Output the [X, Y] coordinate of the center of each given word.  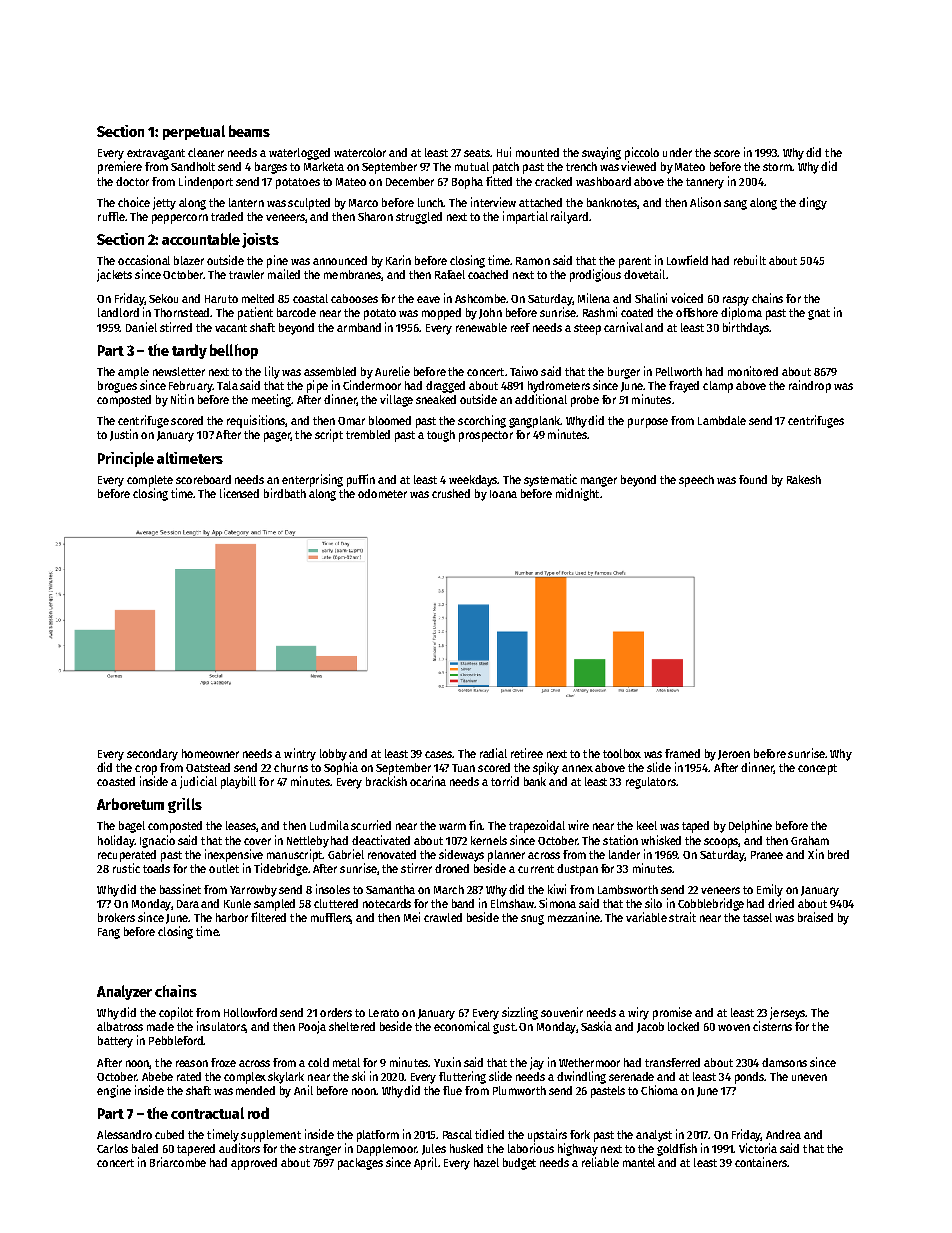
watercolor [360, 152]
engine [114, 1091]
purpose [648, 423]
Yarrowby [253, 891]
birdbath [285, 493]
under [677, 152]
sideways [461, 855]
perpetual [194, 132]
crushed [451, 493]
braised [815, 917]
